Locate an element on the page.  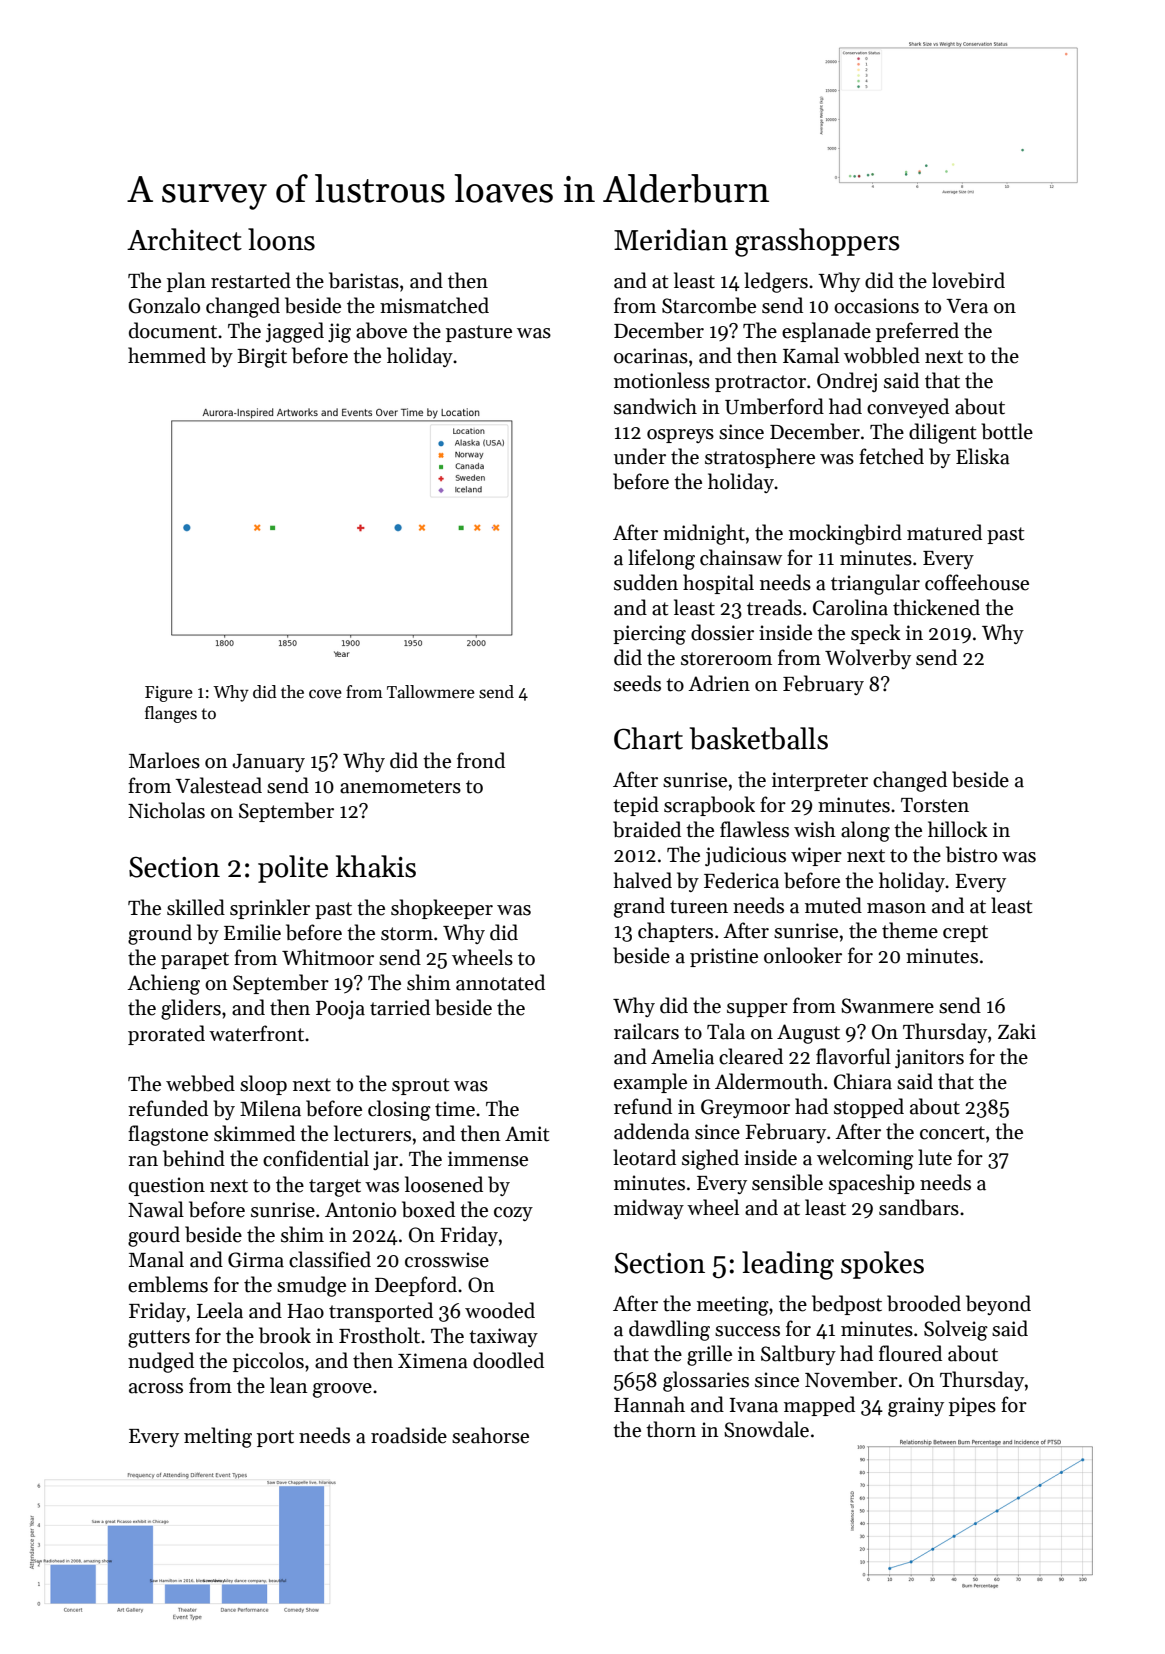
coffeehouse is located at coordinates (977, 582).
